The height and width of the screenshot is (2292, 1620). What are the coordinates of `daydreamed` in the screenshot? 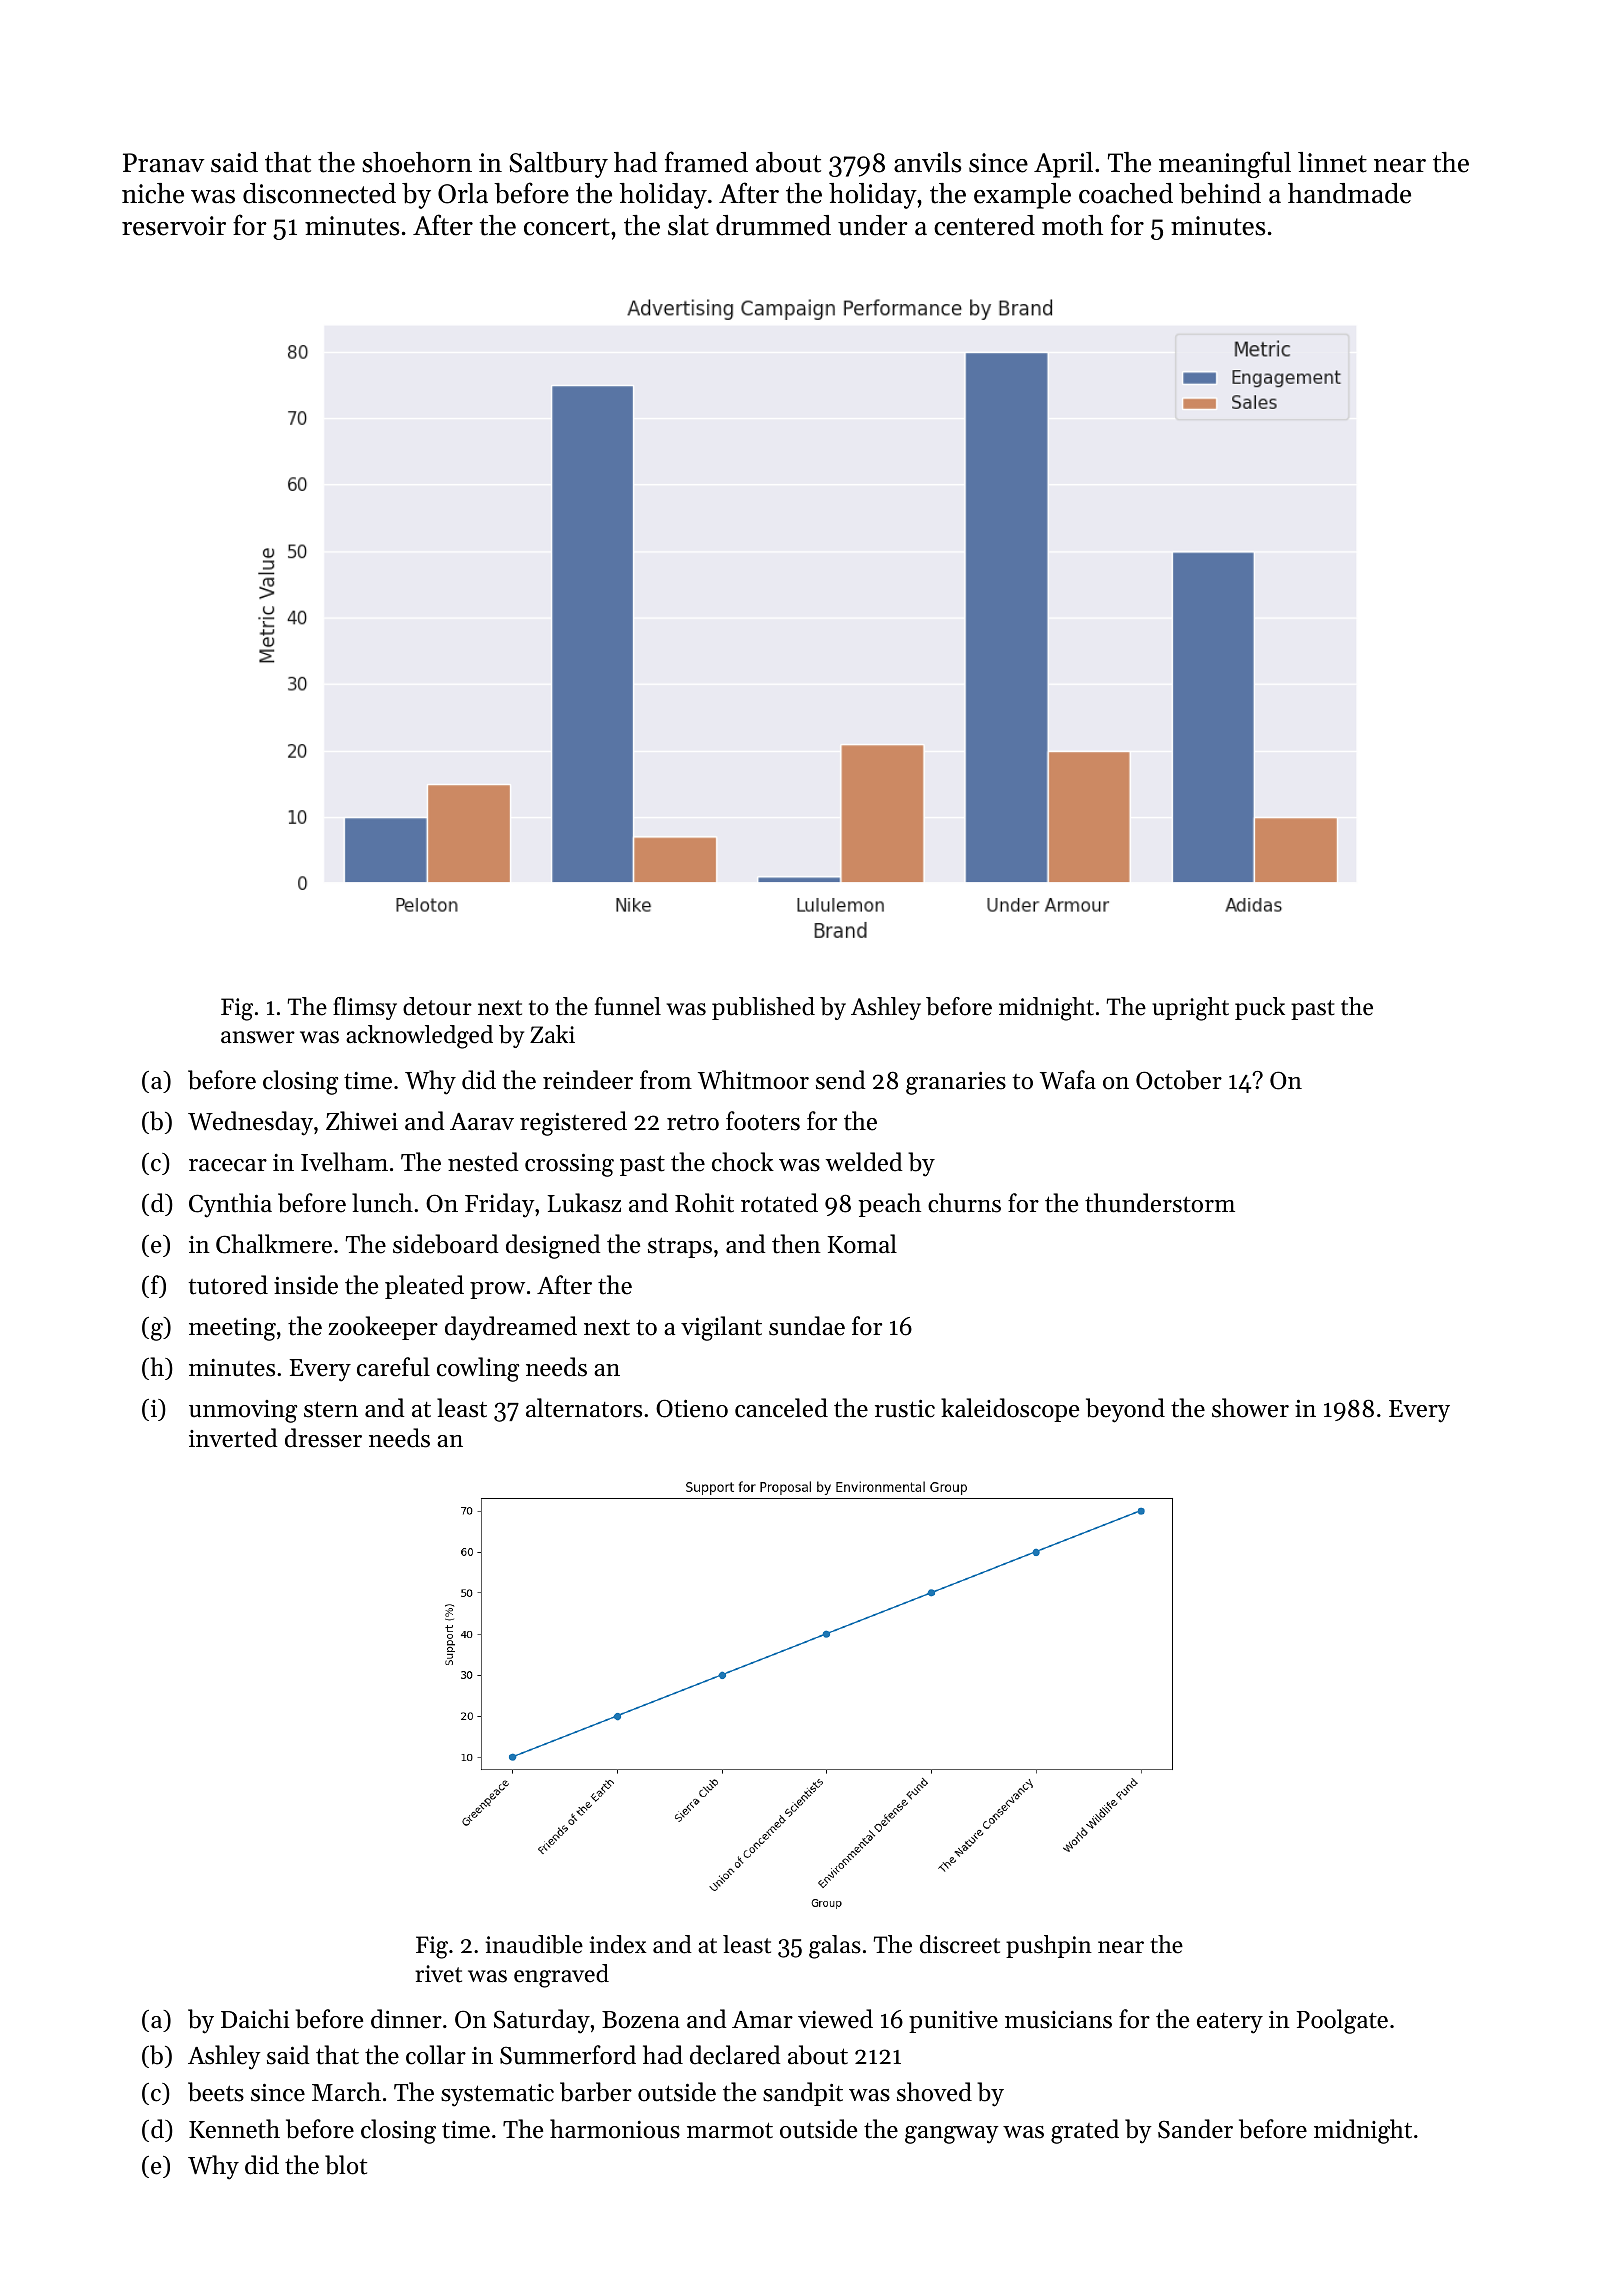 It's located at (511, 1328).
